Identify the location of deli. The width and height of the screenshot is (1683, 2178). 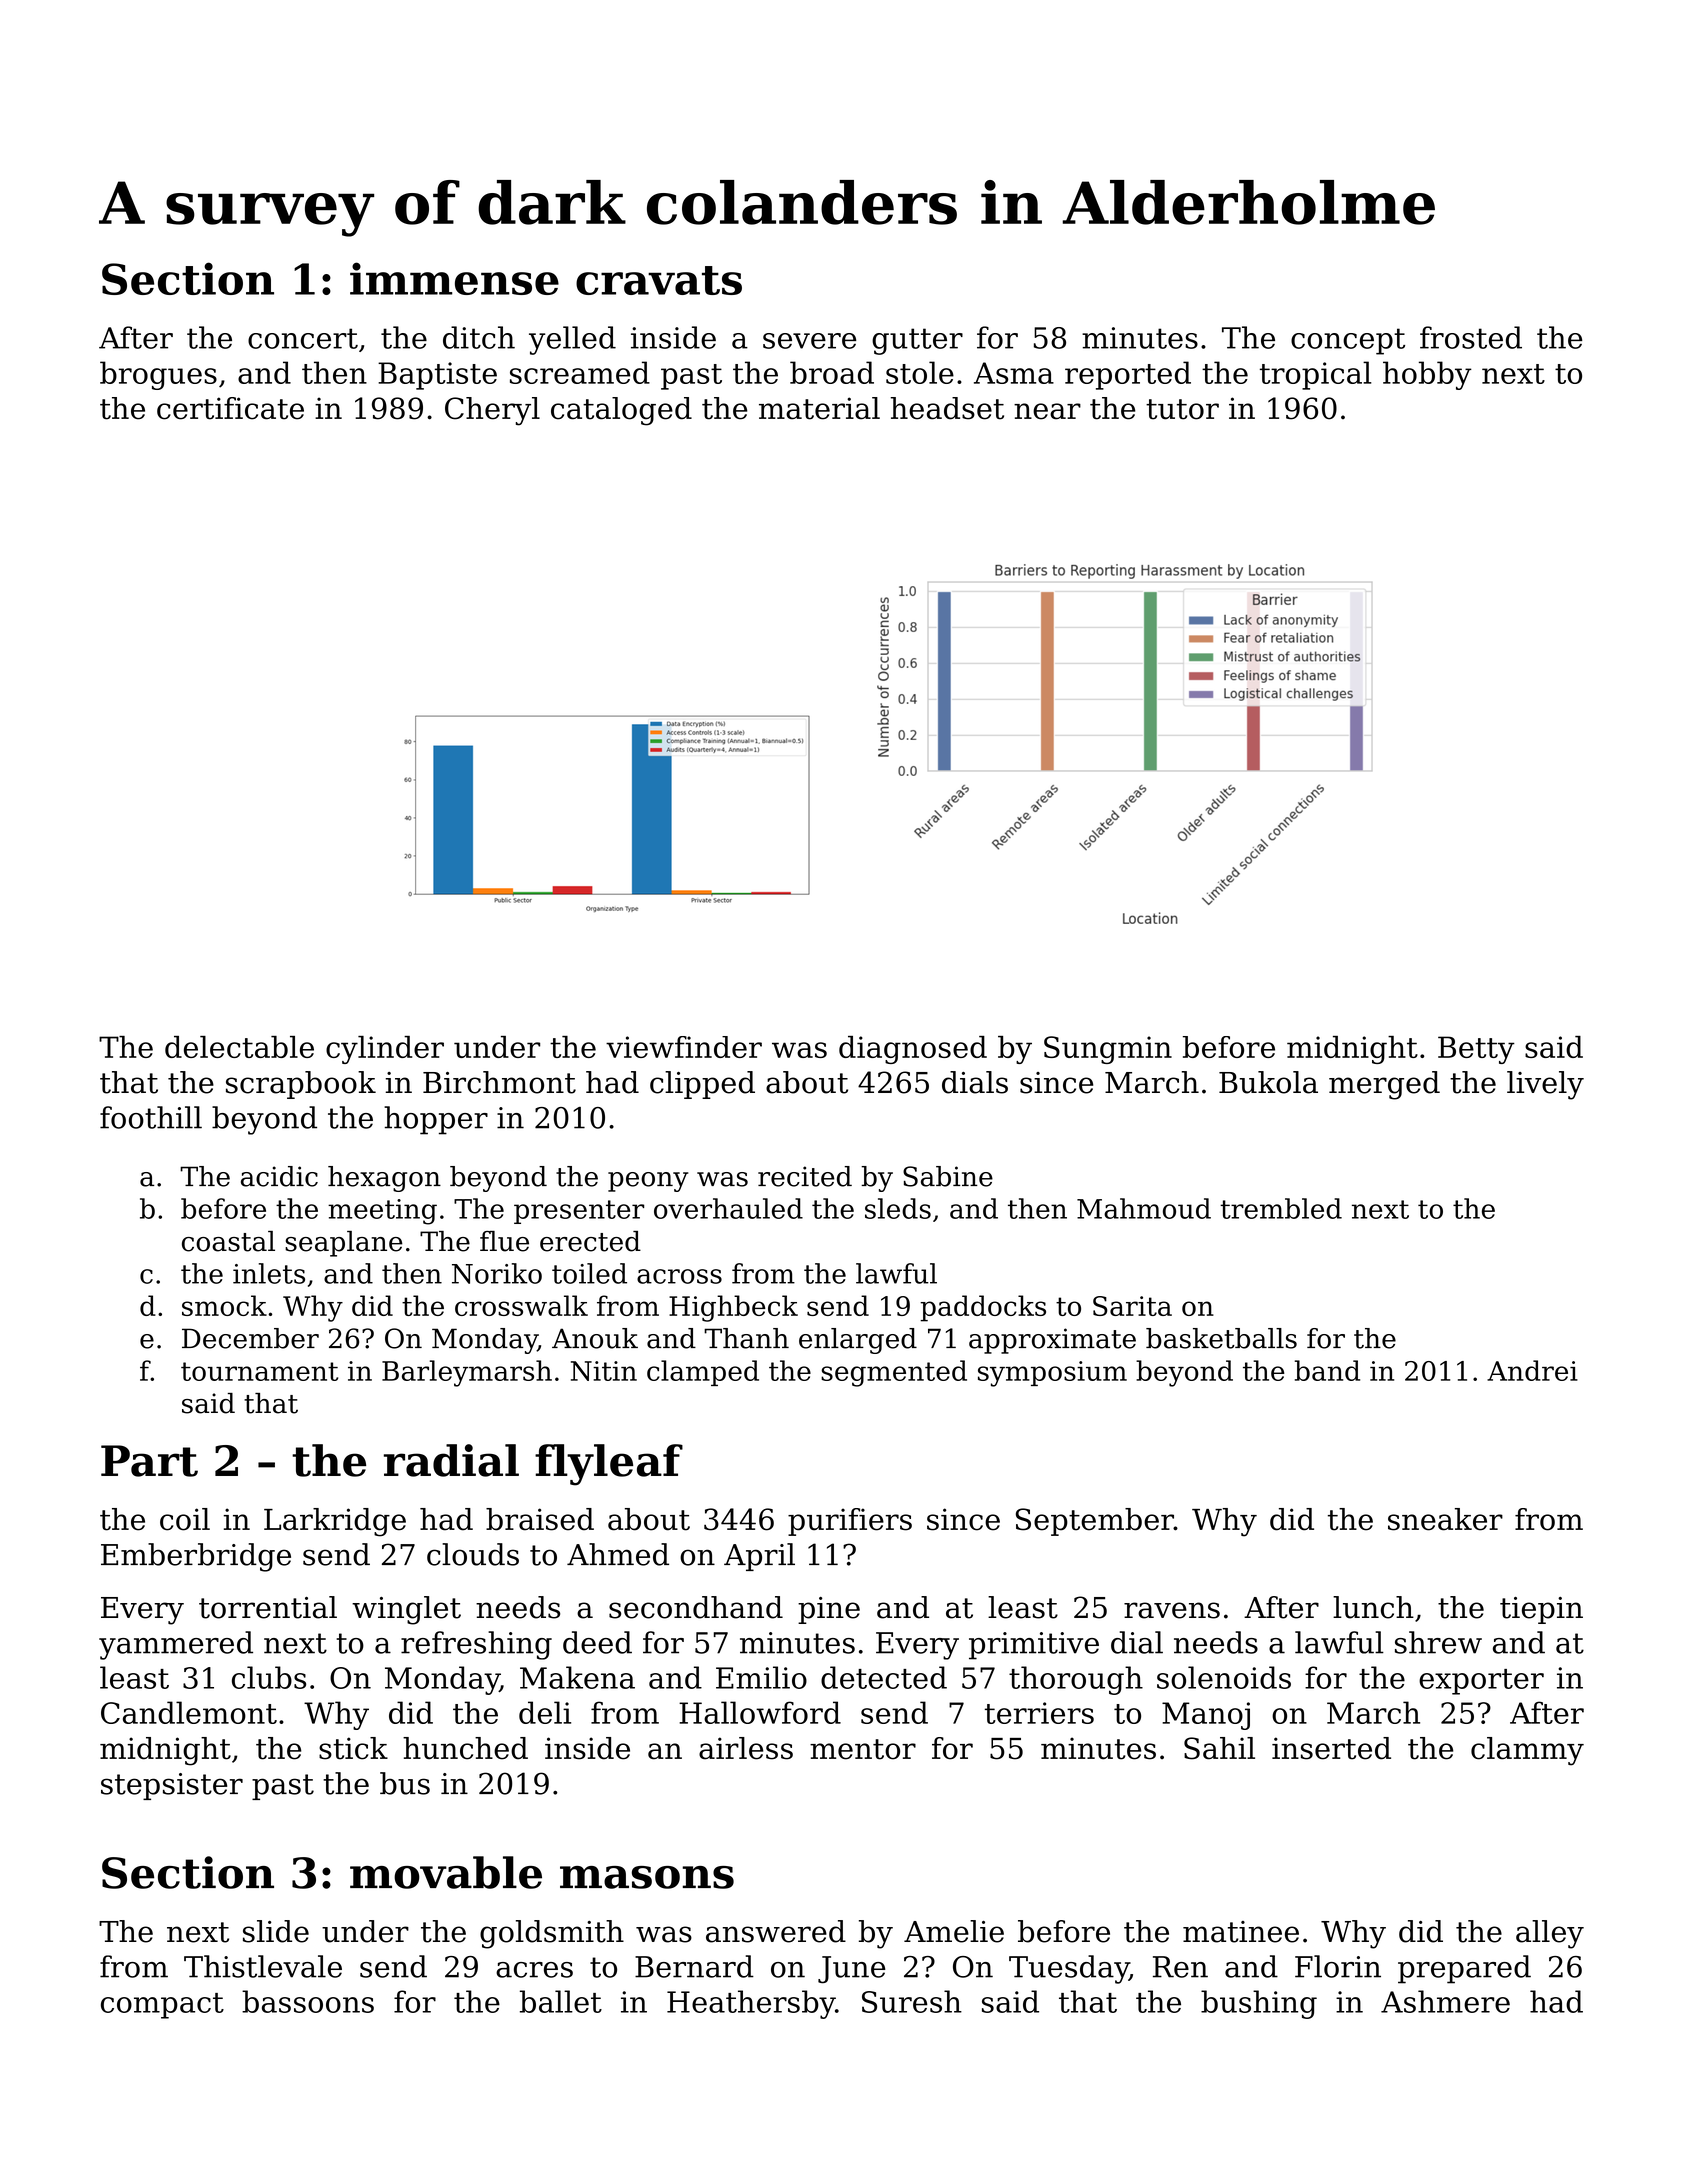
(545, 1712).
